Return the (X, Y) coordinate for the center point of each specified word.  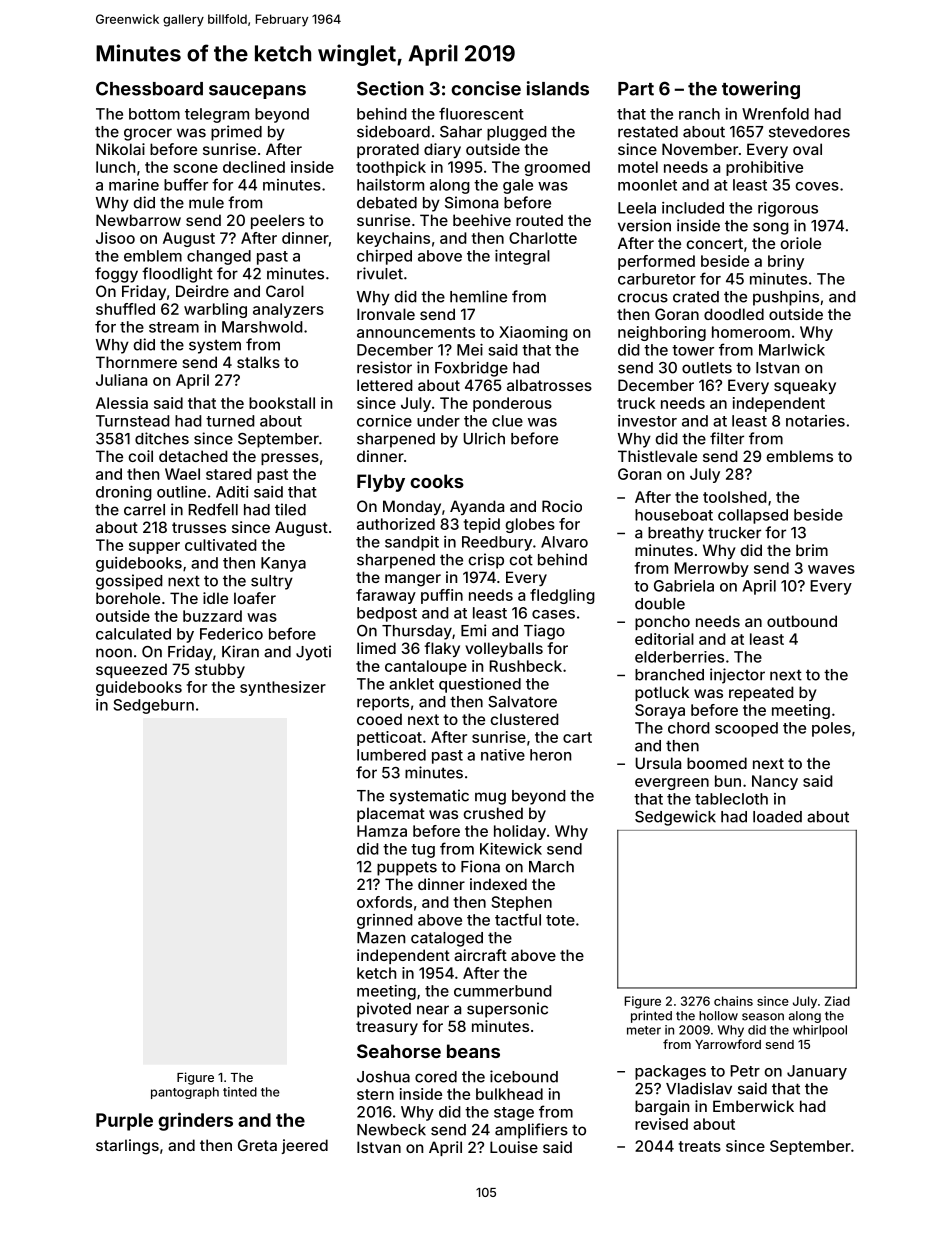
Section (390, 88)
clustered (524, 719)
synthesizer (283, 688)
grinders (195, 1121)
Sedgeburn (153, 706)
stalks (258, 362)
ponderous (512, 404)
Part (636, 89)
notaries (815, 421)
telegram (217, 115)
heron (550, 755)
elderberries (679, 657)
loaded (777, 817)
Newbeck (391, 1130)
